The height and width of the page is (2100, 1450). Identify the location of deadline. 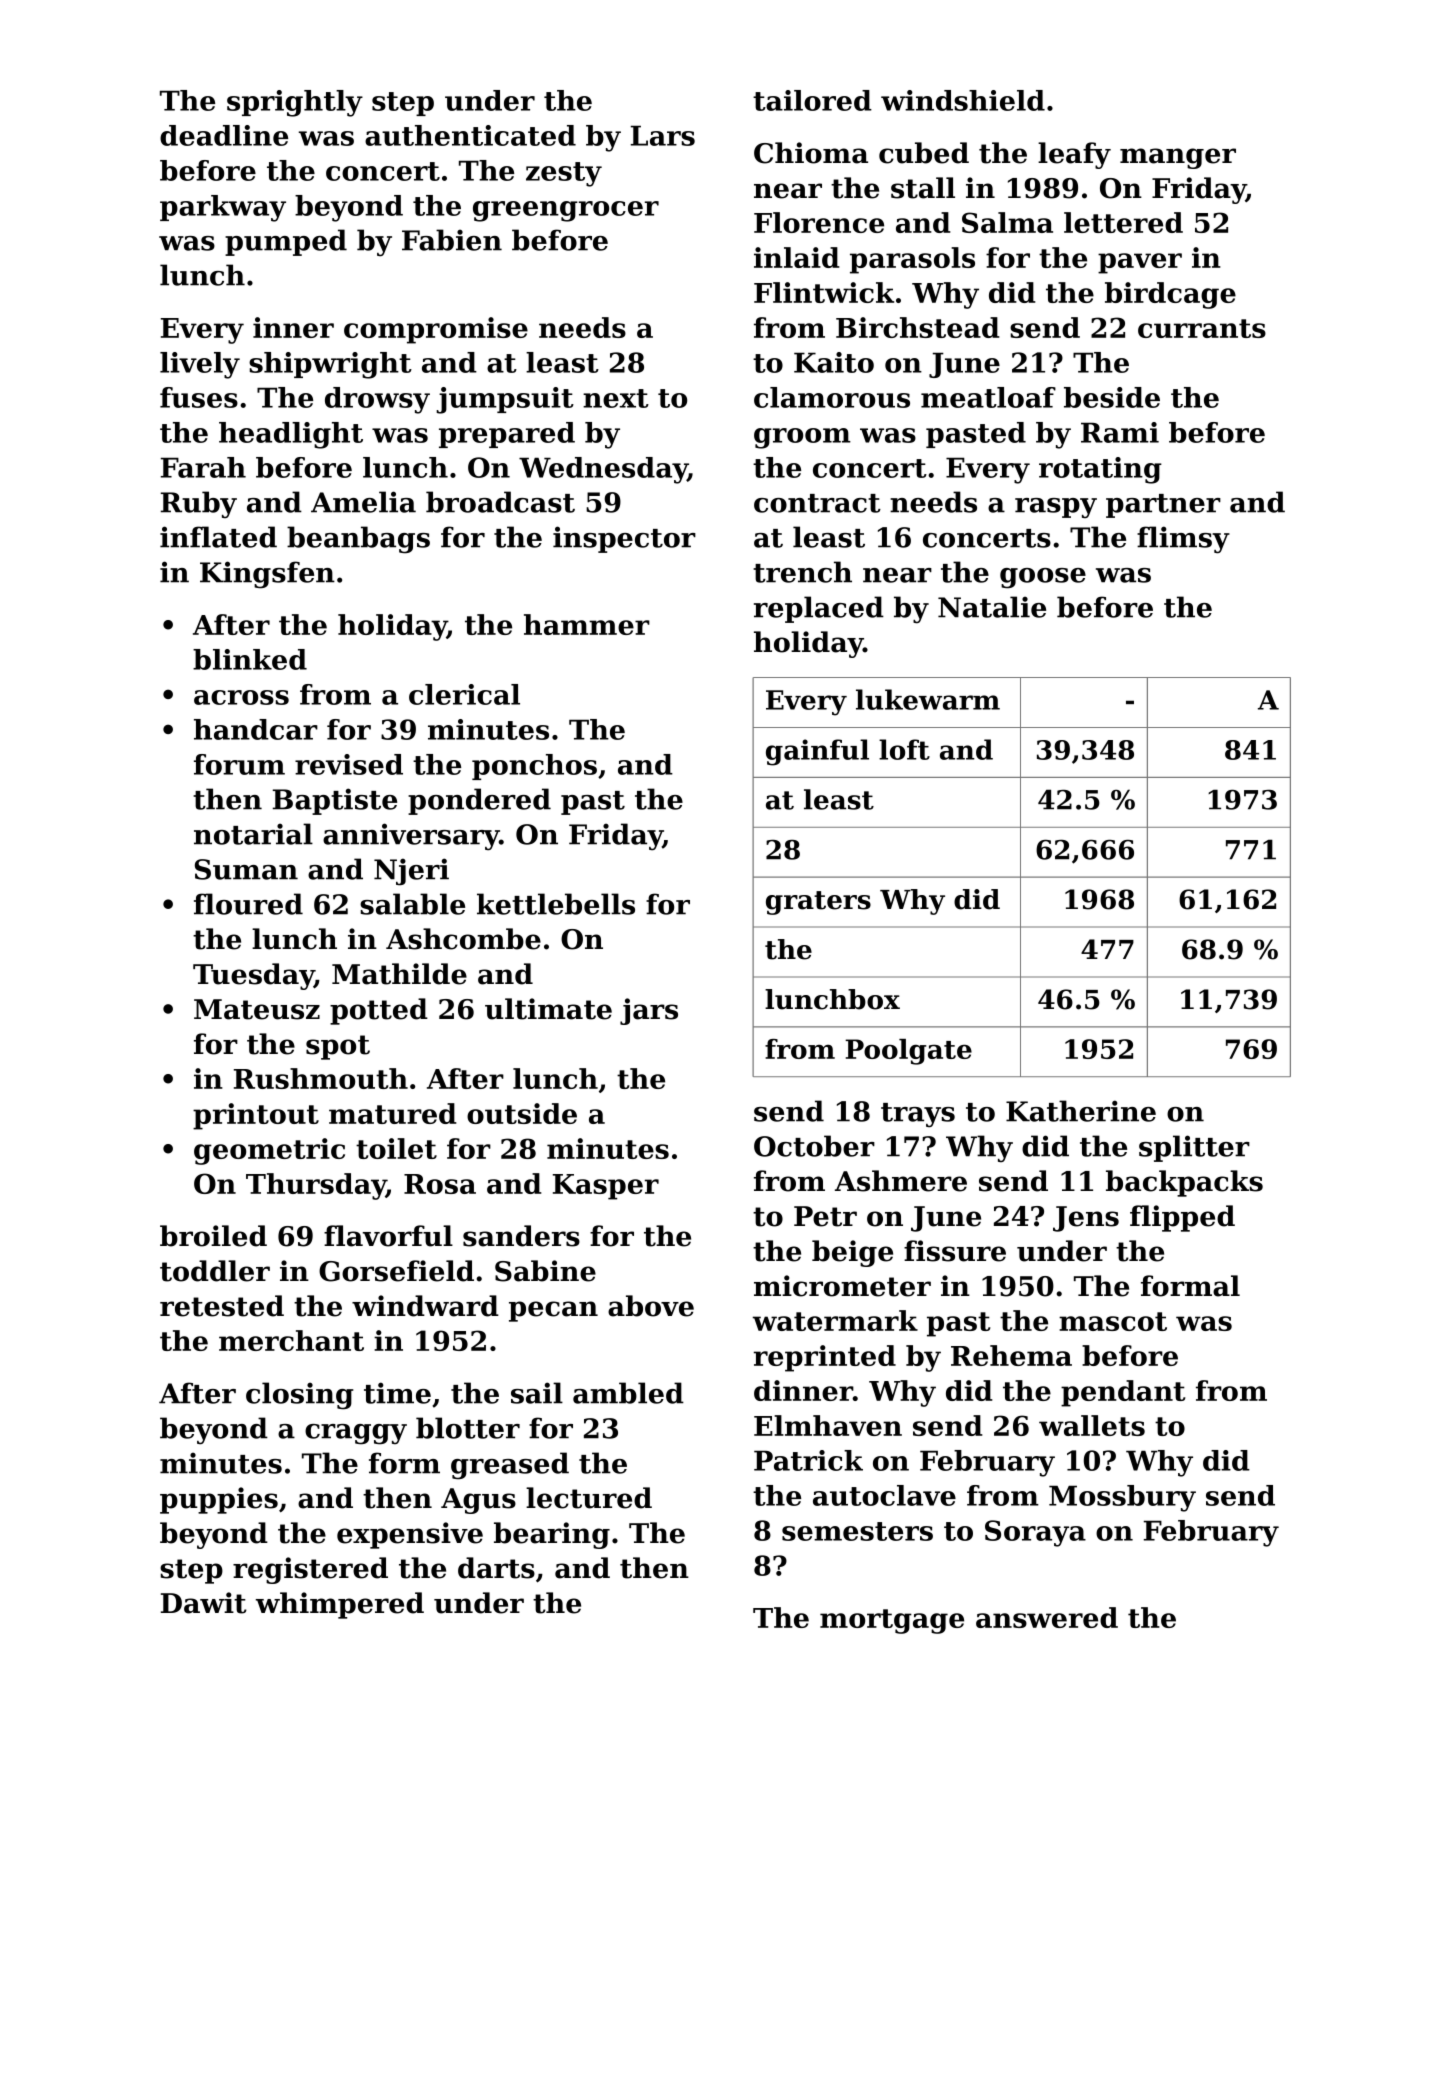
(224, 135).
